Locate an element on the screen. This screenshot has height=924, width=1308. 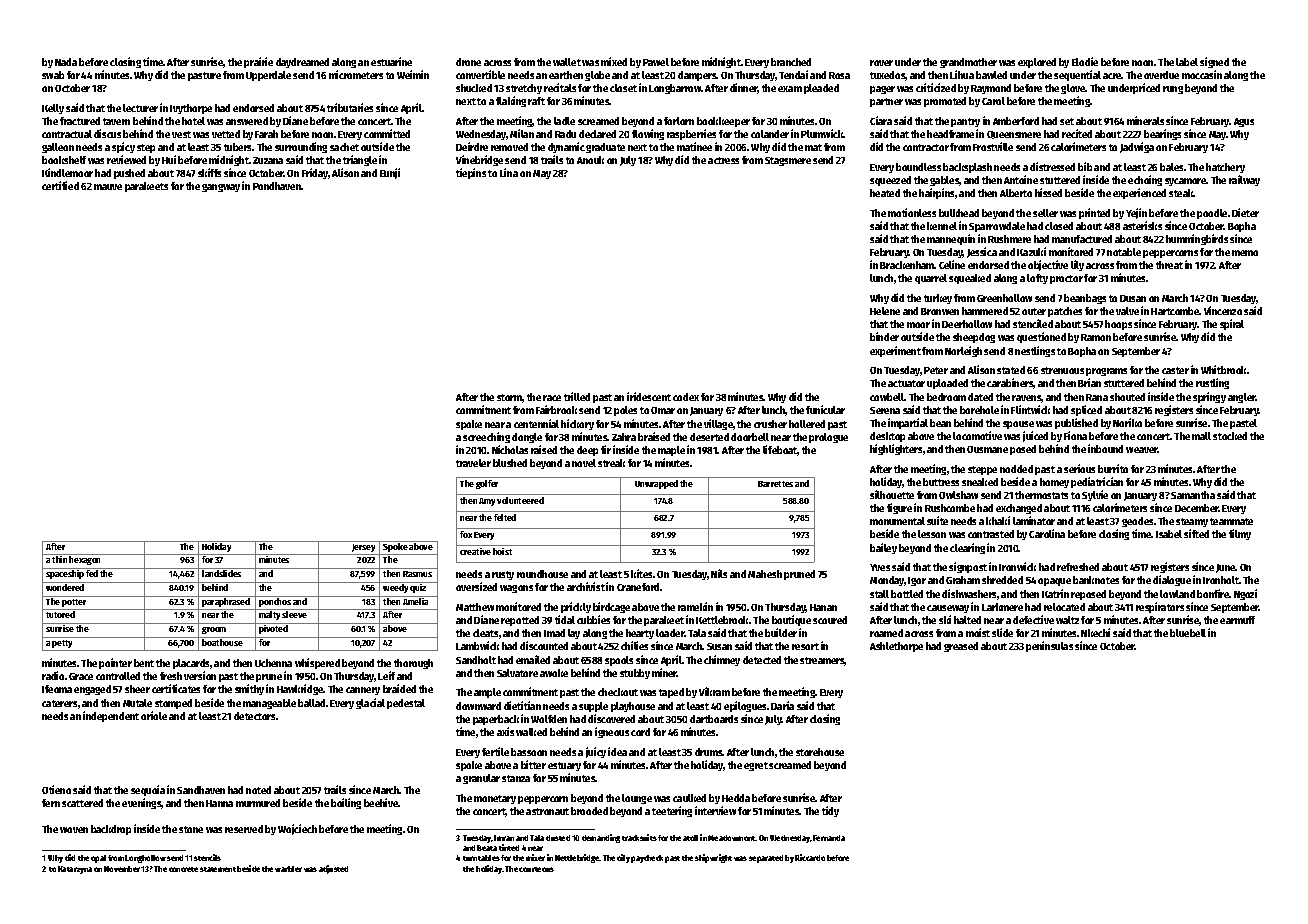
stone is located at coordinates (191, 829).
